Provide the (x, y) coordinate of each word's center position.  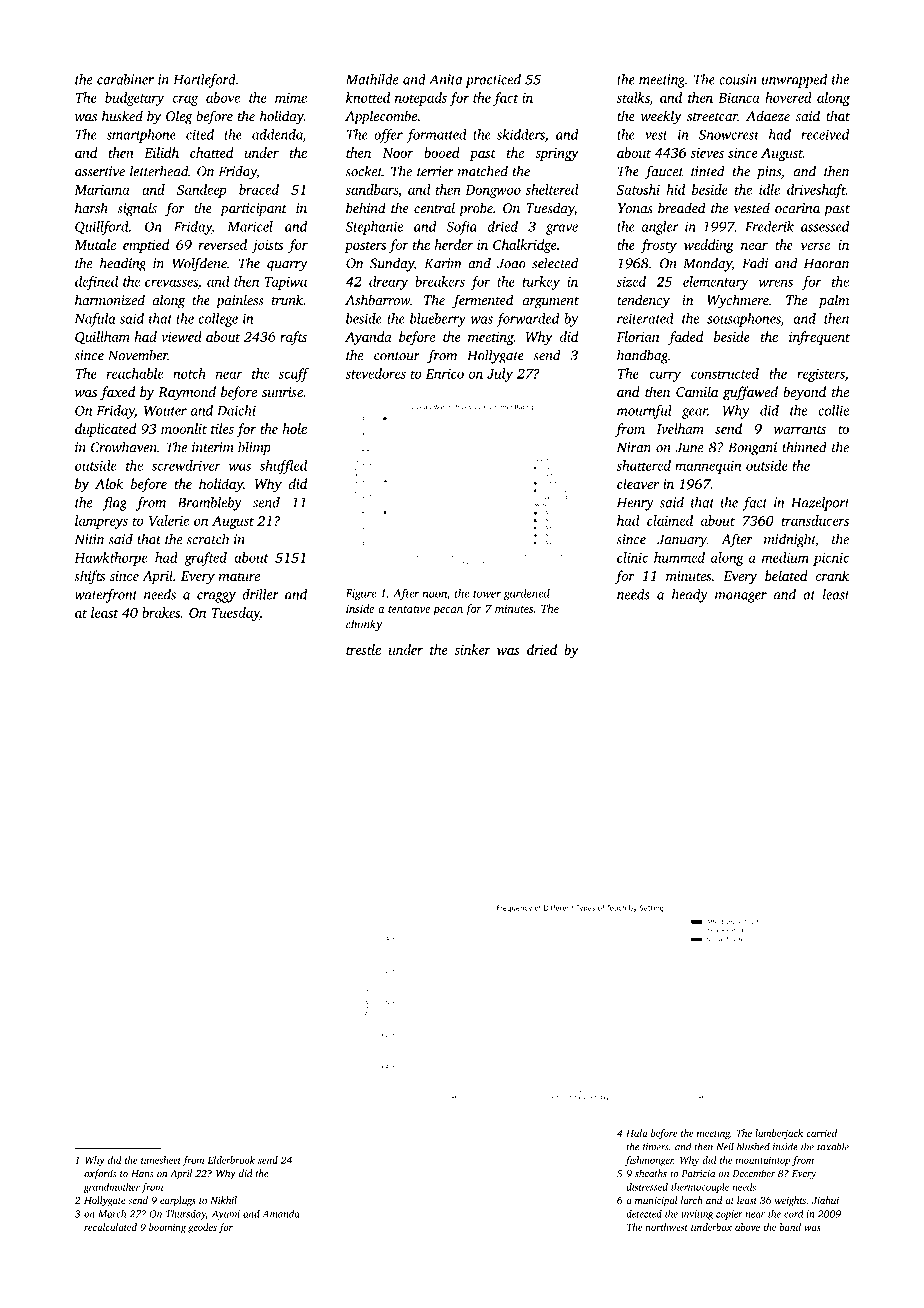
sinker (472, 649)
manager (741, 597)
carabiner (125, 79)
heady (690, 596)
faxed (117, 393)
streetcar (712, 117)
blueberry (438, 320)
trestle (363, 649)
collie (833, 410)
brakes (161, 612)
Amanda (280, 1214)
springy (557, 154)
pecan (448, 611)
